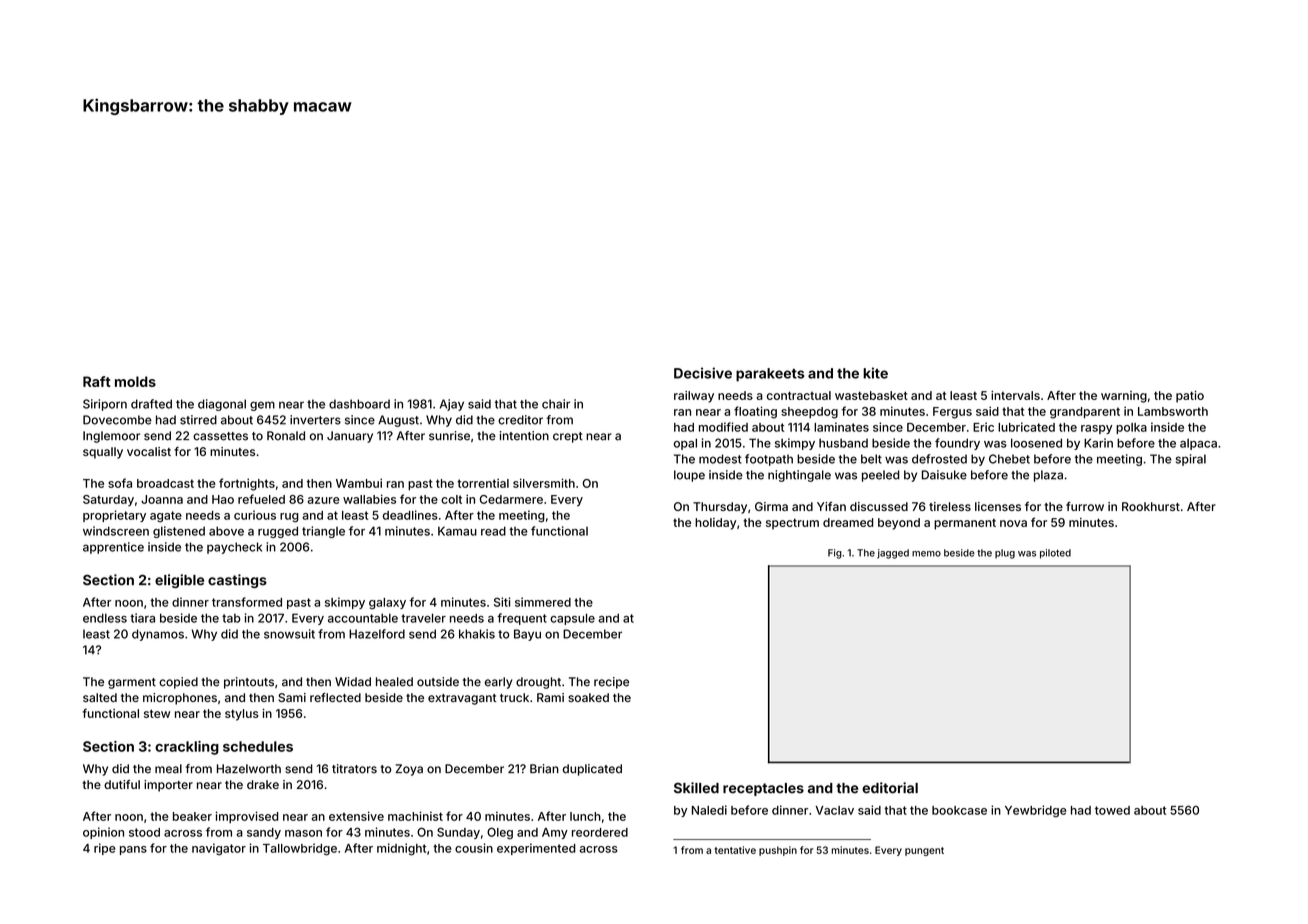  Describe the element at coordinates (498, 683) in the screenshot. I see `early` at that location.
